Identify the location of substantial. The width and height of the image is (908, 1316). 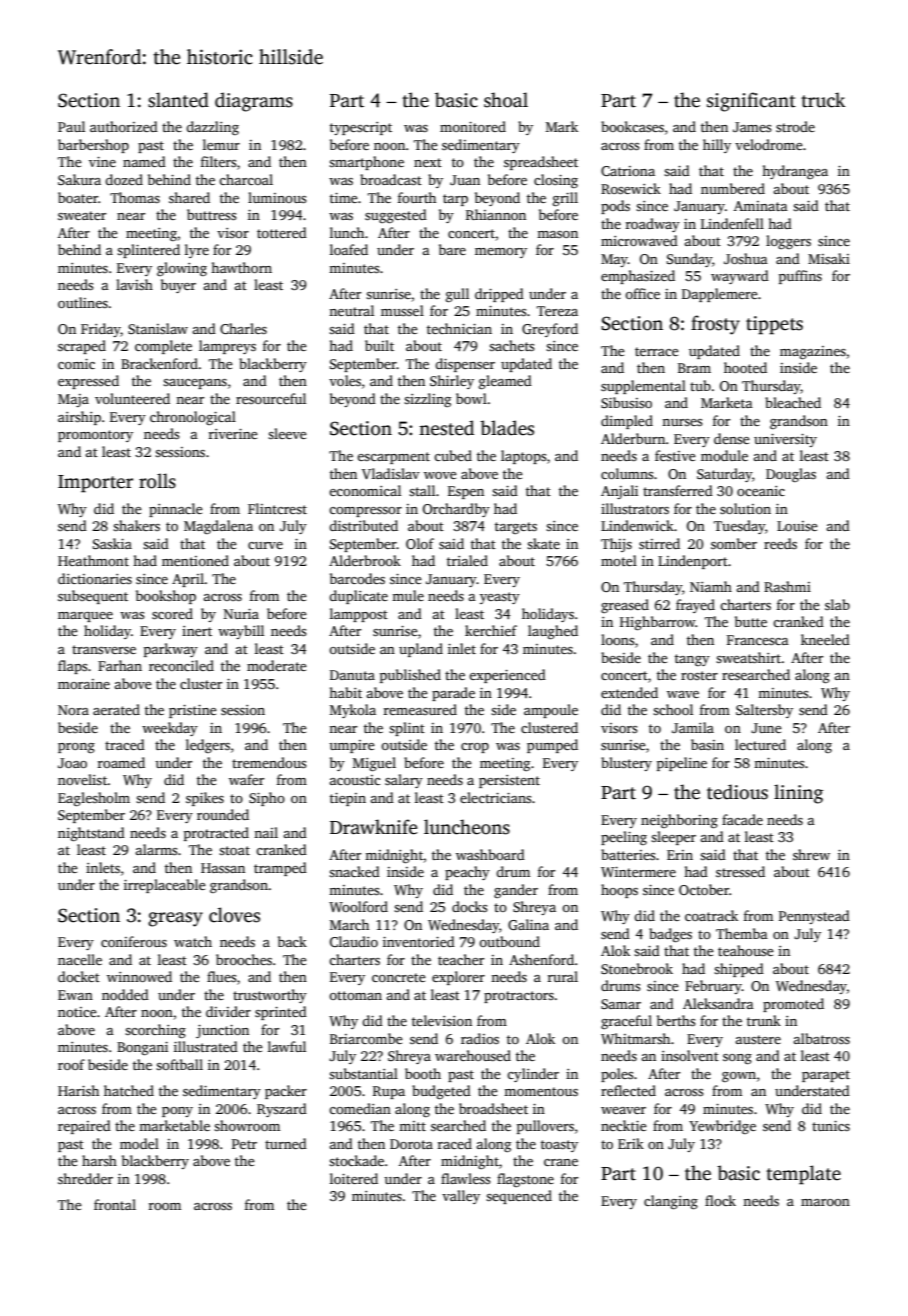
(363, 1073).
